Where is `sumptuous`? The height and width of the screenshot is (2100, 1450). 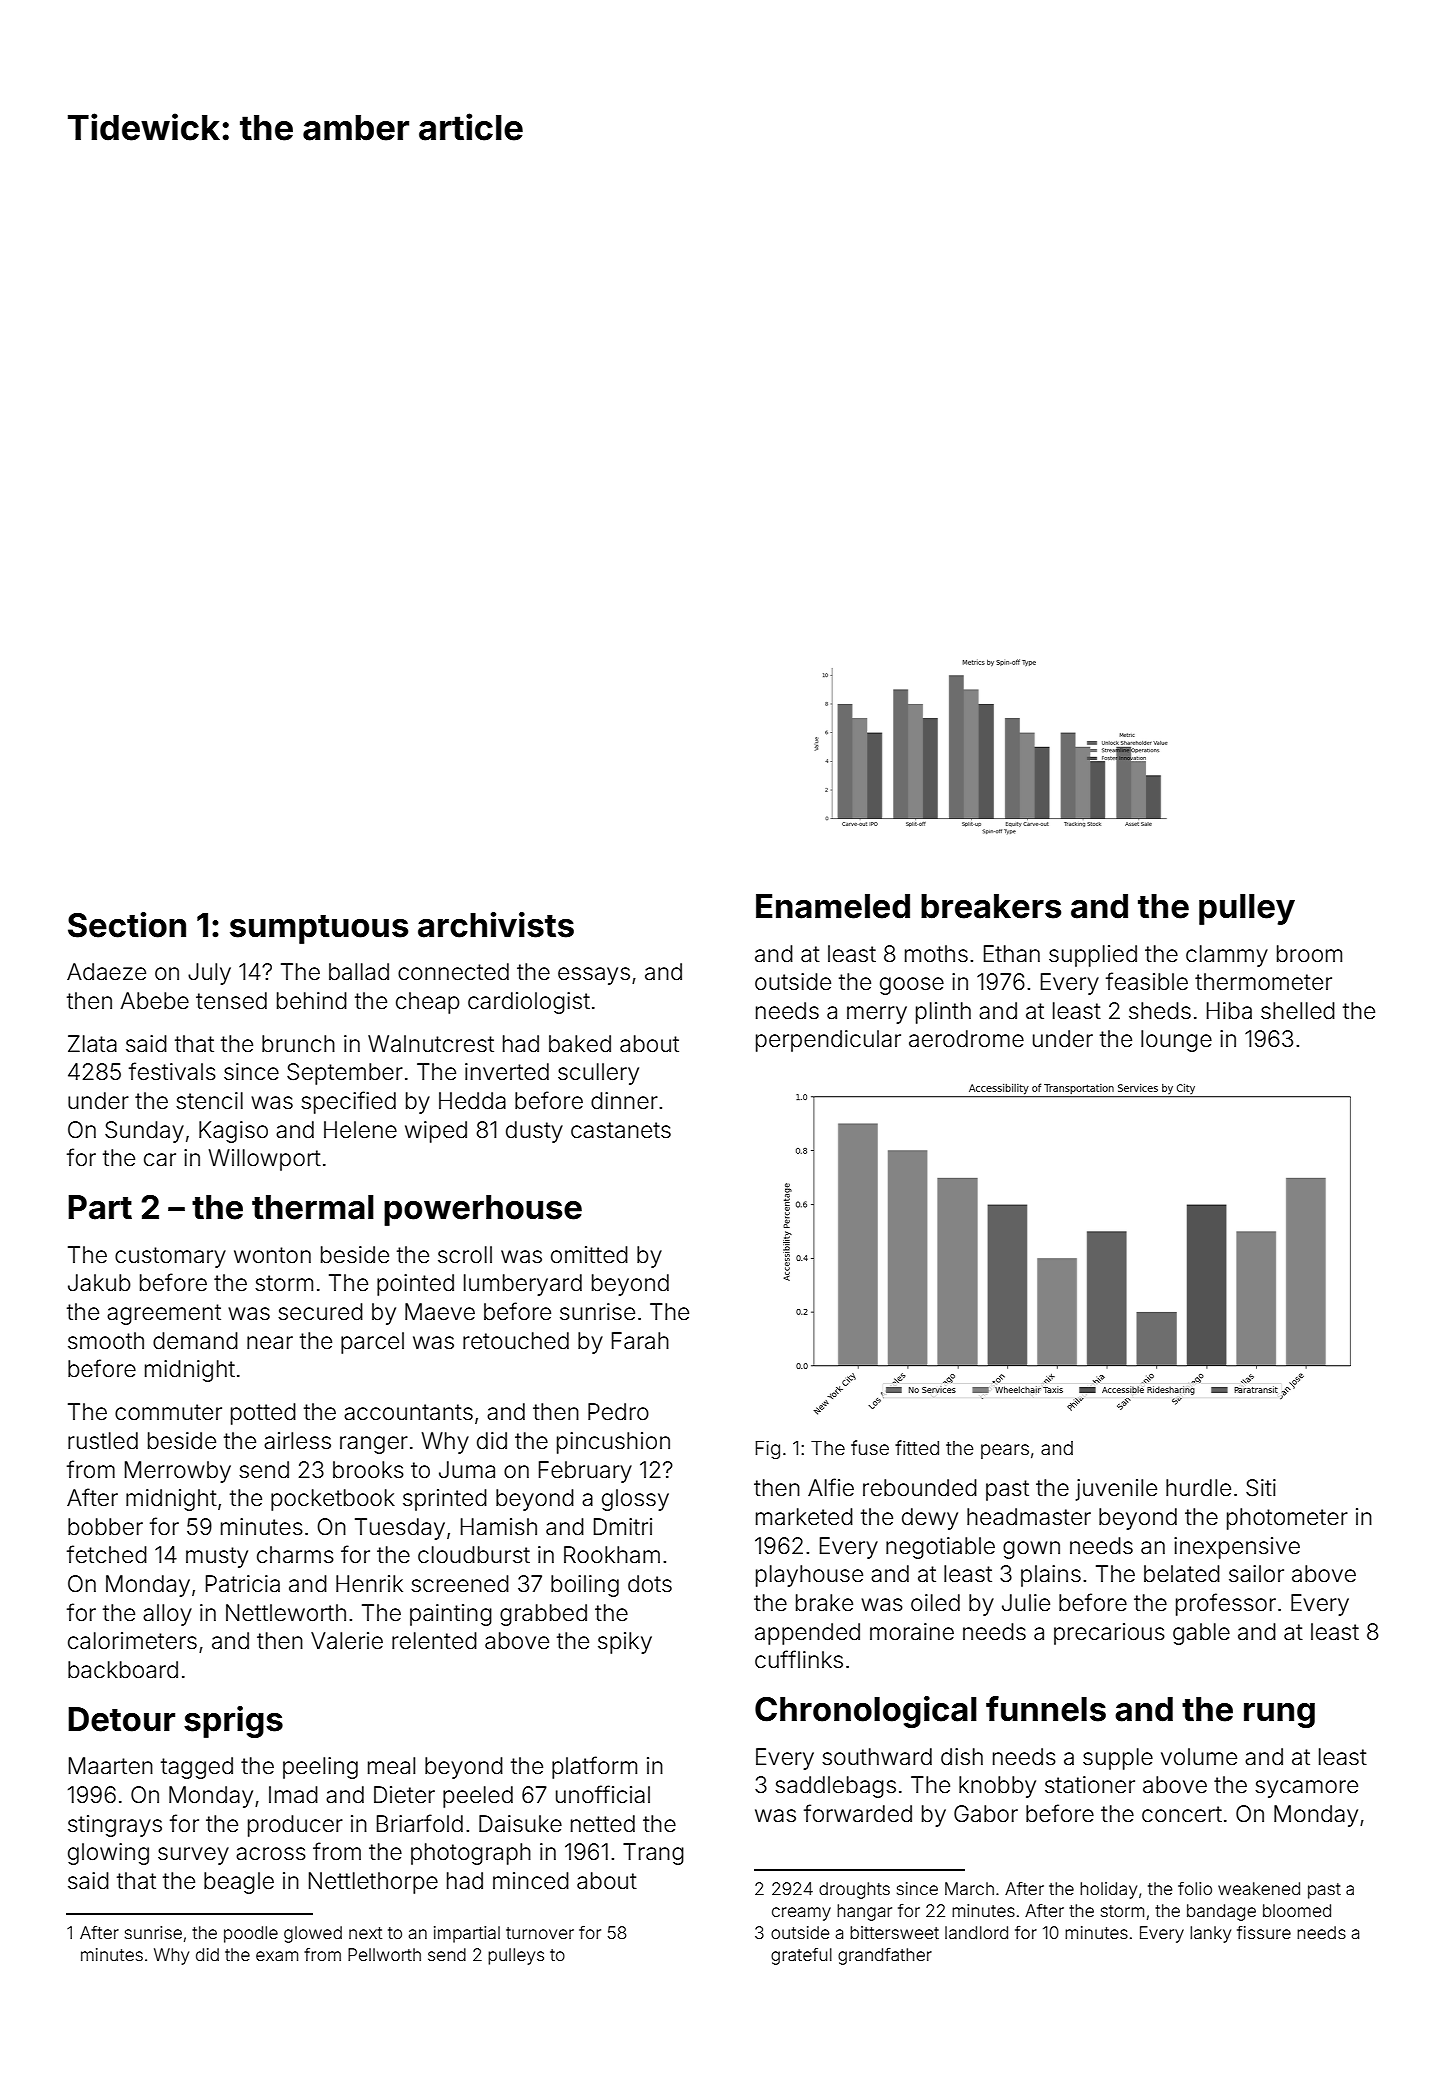
sumptuous is located at coordinates (319, 929).
